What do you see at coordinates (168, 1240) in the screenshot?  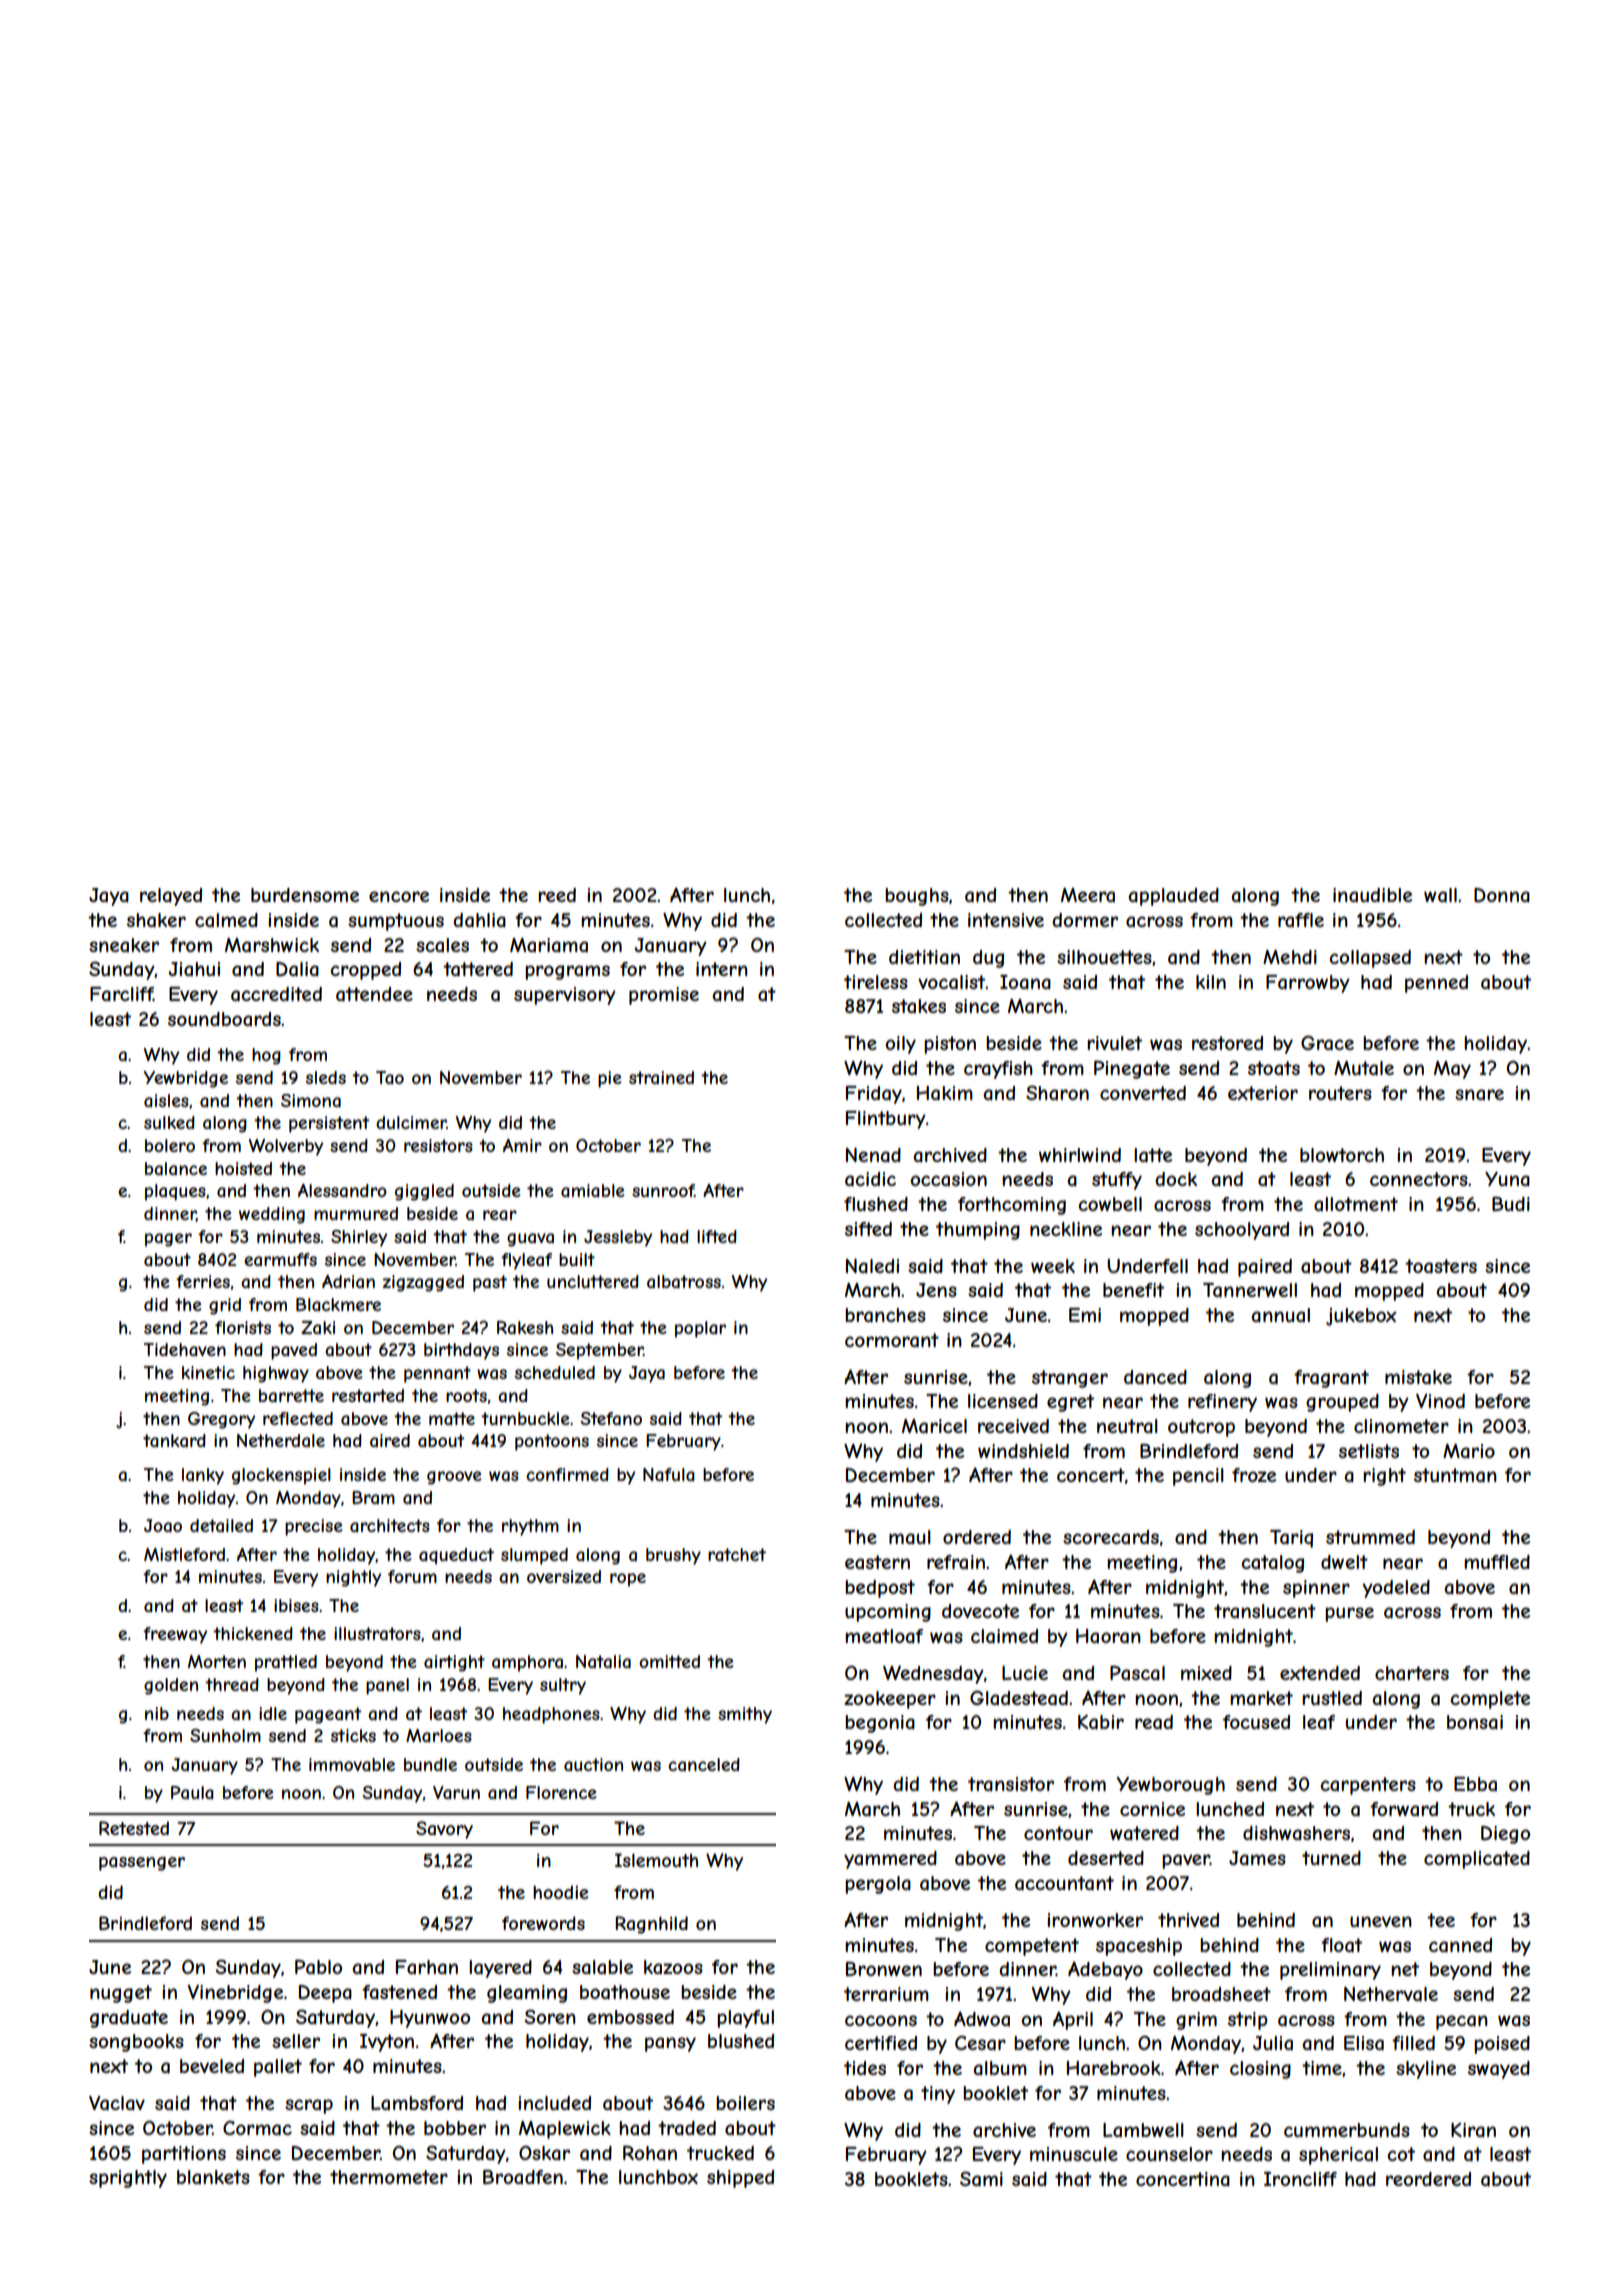 I see `pager` at bounding box center [168, 1240].
